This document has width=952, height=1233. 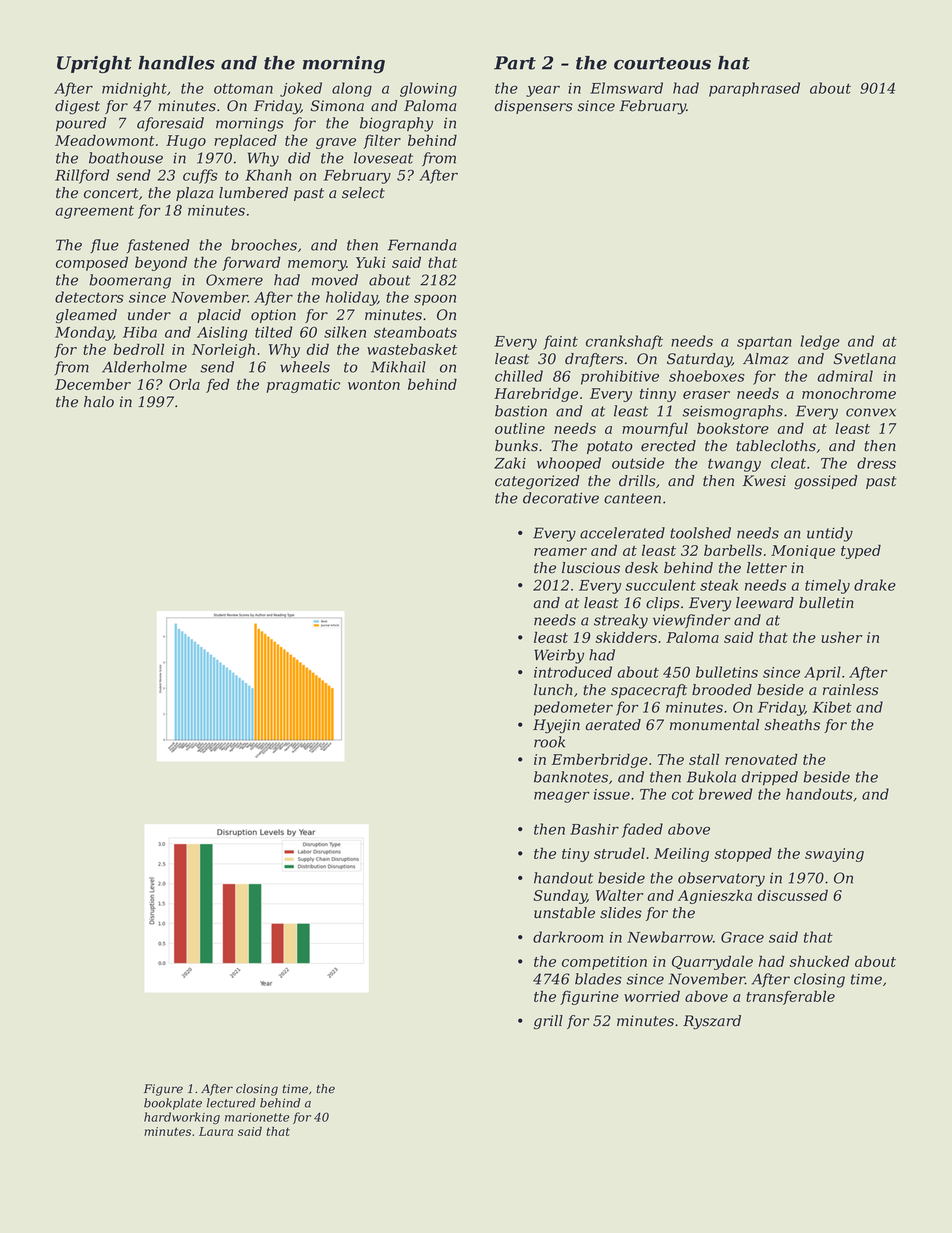 What do you see at coordinates (216, 1131) in the document?
I see `Laura` at bounding box center [216, 1131].
